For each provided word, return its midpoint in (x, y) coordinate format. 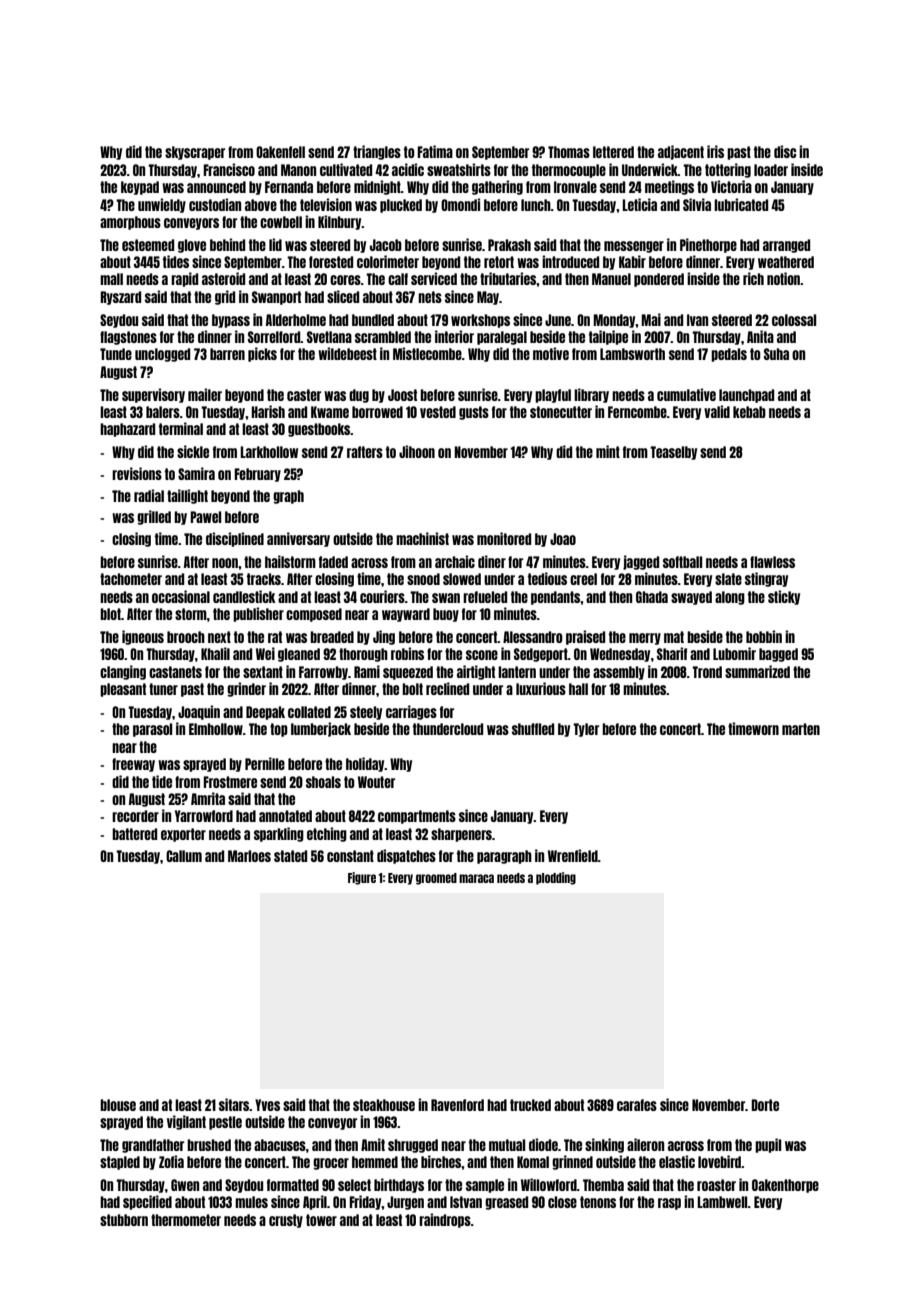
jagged (641, 562)
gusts (474, 413)
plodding (556, 878)
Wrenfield (573, 855)
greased (506, 1203)
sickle (193, 451)
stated (290, 856)
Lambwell (722, 1202)
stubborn (124, 1220)
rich (753, 278)
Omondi (460, 204)
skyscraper (195, 153)
